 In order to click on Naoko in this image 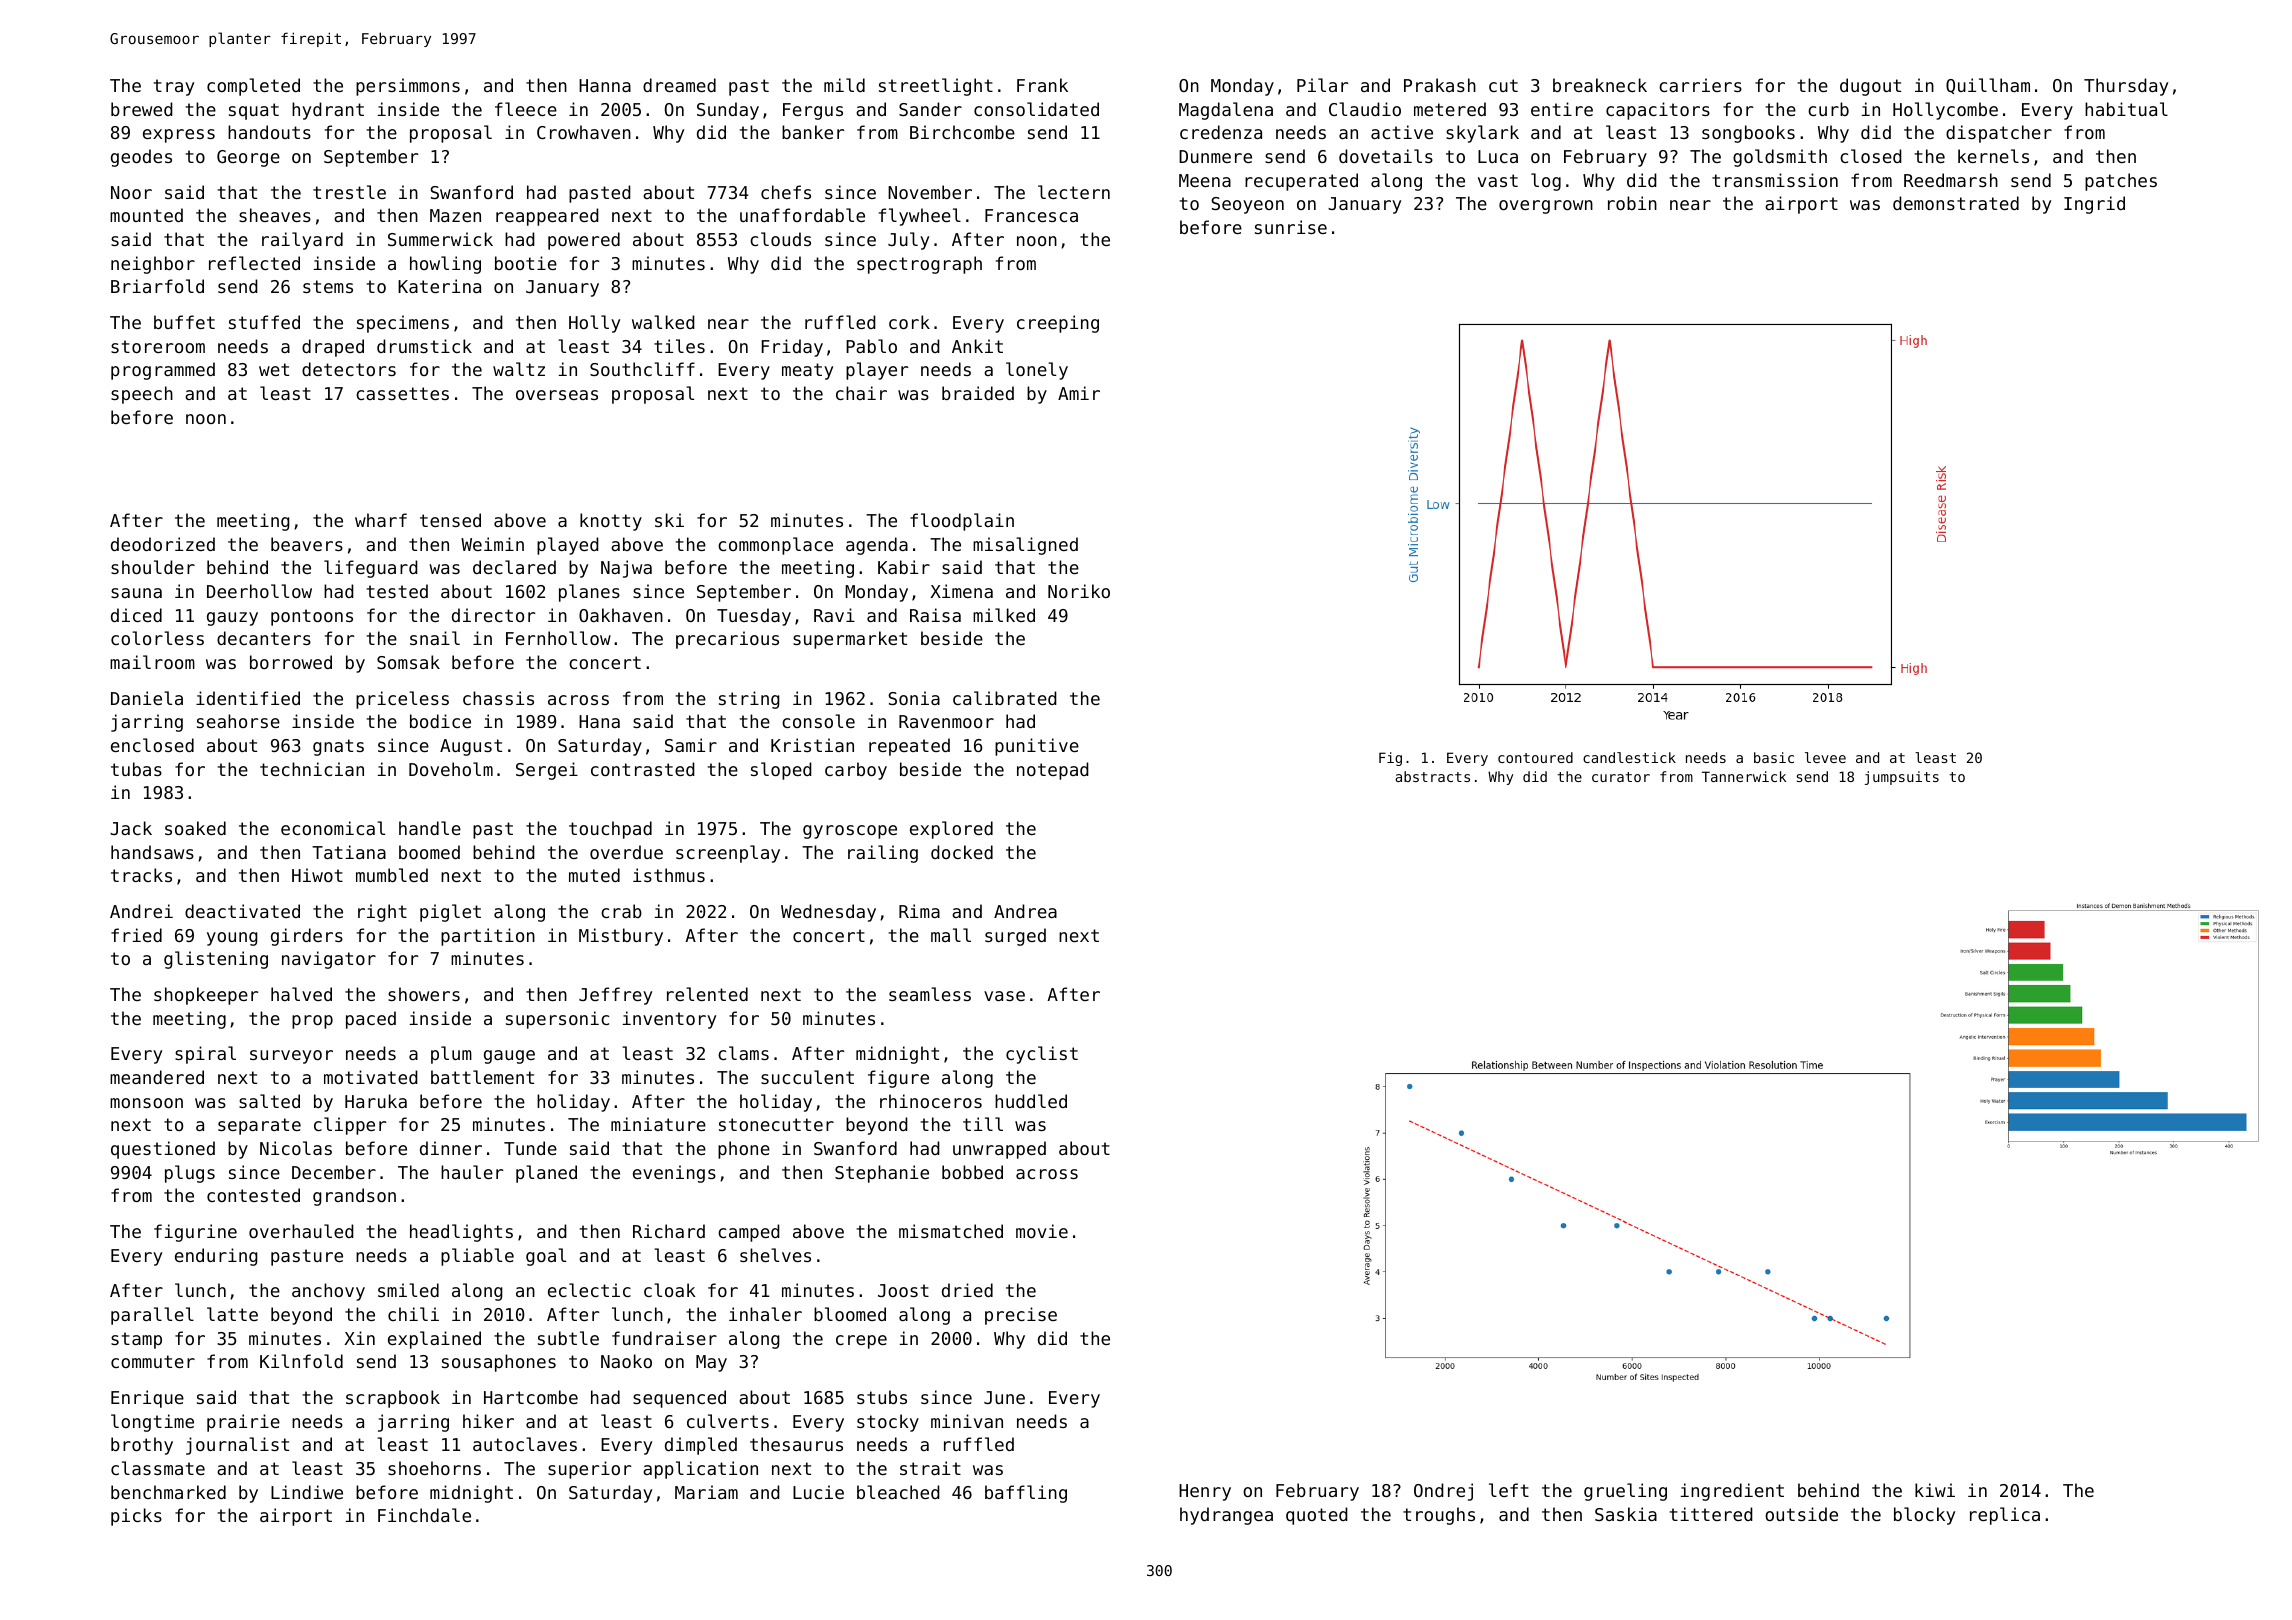, I will do `click(626, 1361)`.
